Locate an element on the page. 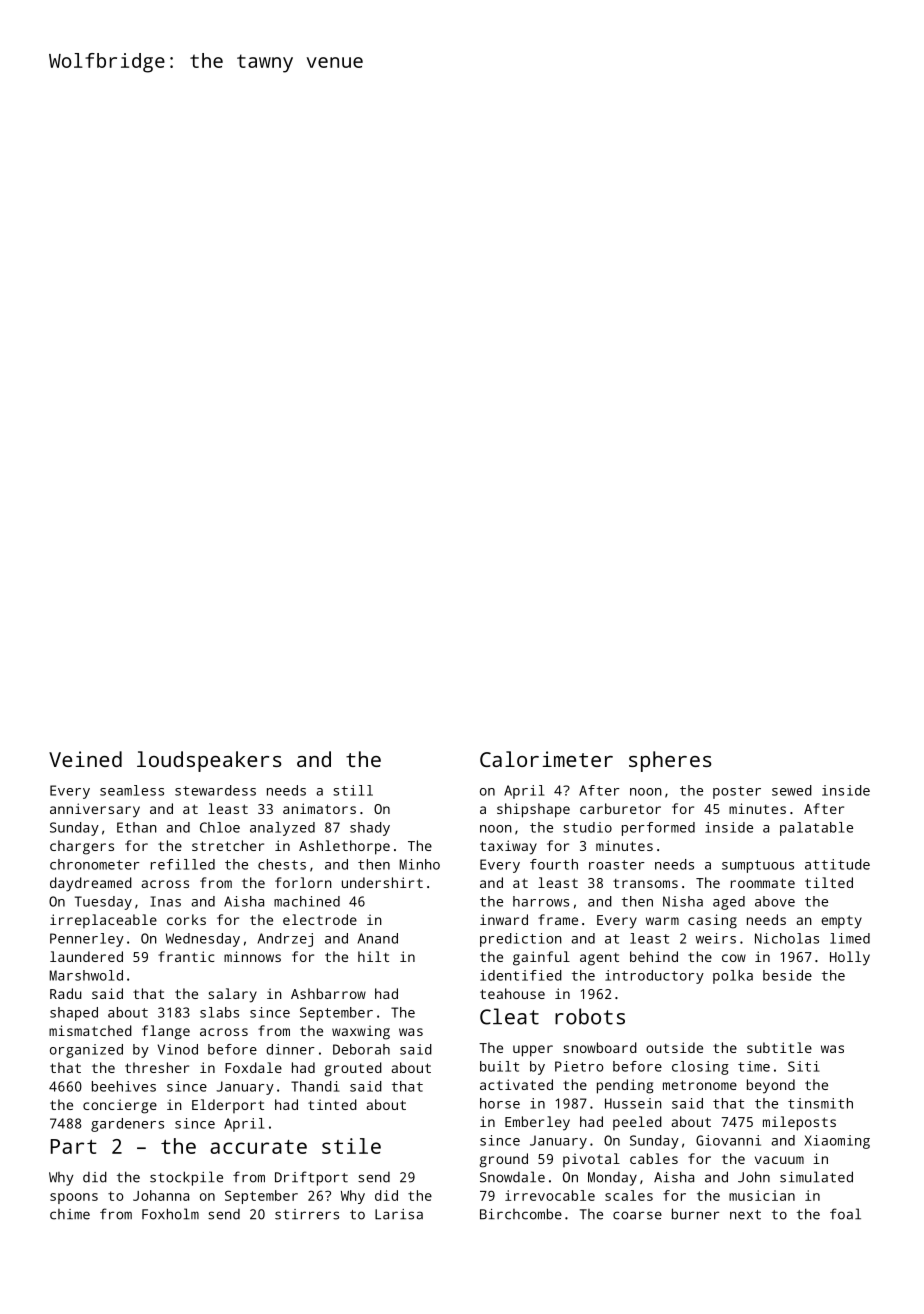 The image size is (924, 1314). slabs is located at coordinates (219, 1012).
